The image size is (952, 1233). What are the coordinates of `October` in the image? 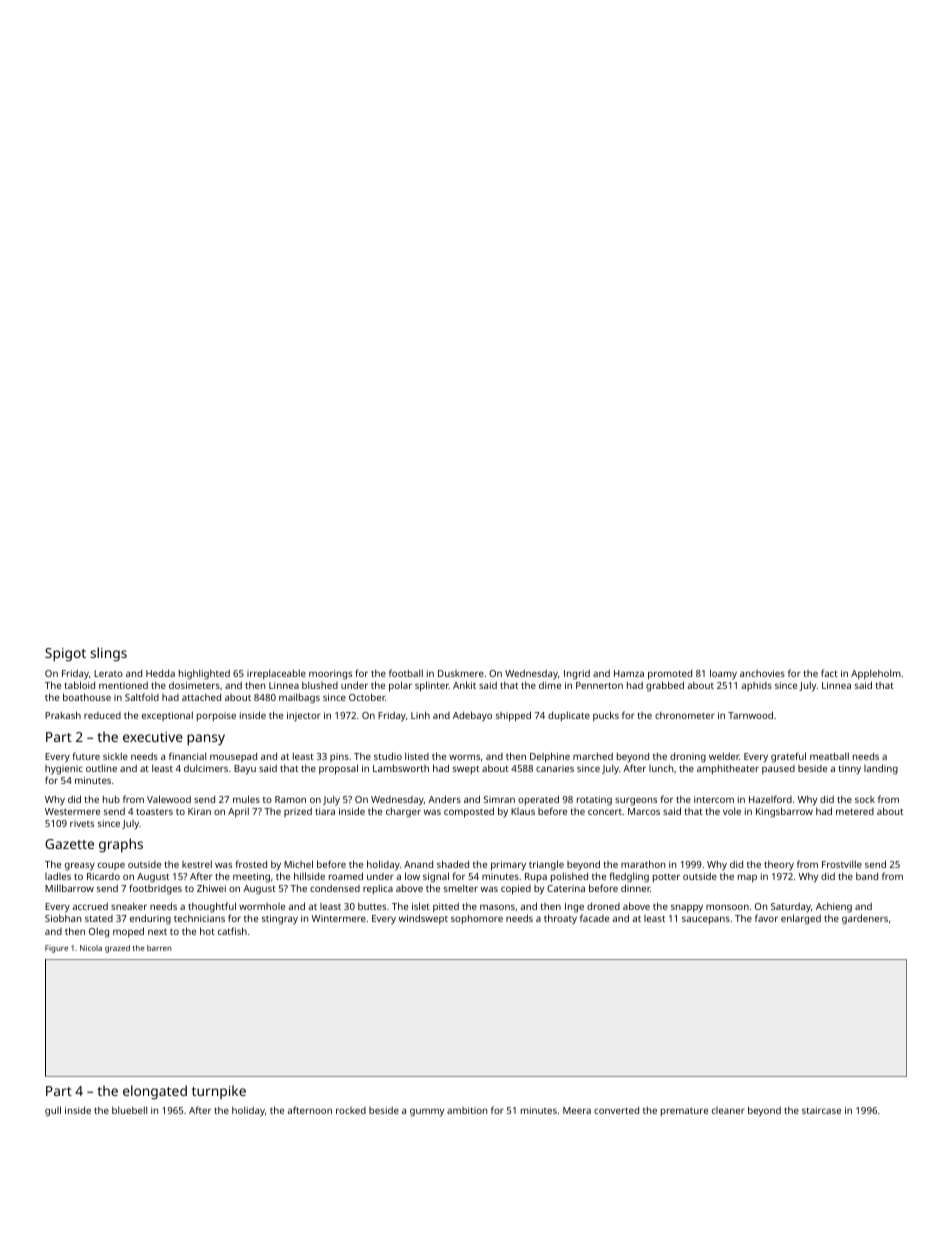 It's located at (367, 697).
